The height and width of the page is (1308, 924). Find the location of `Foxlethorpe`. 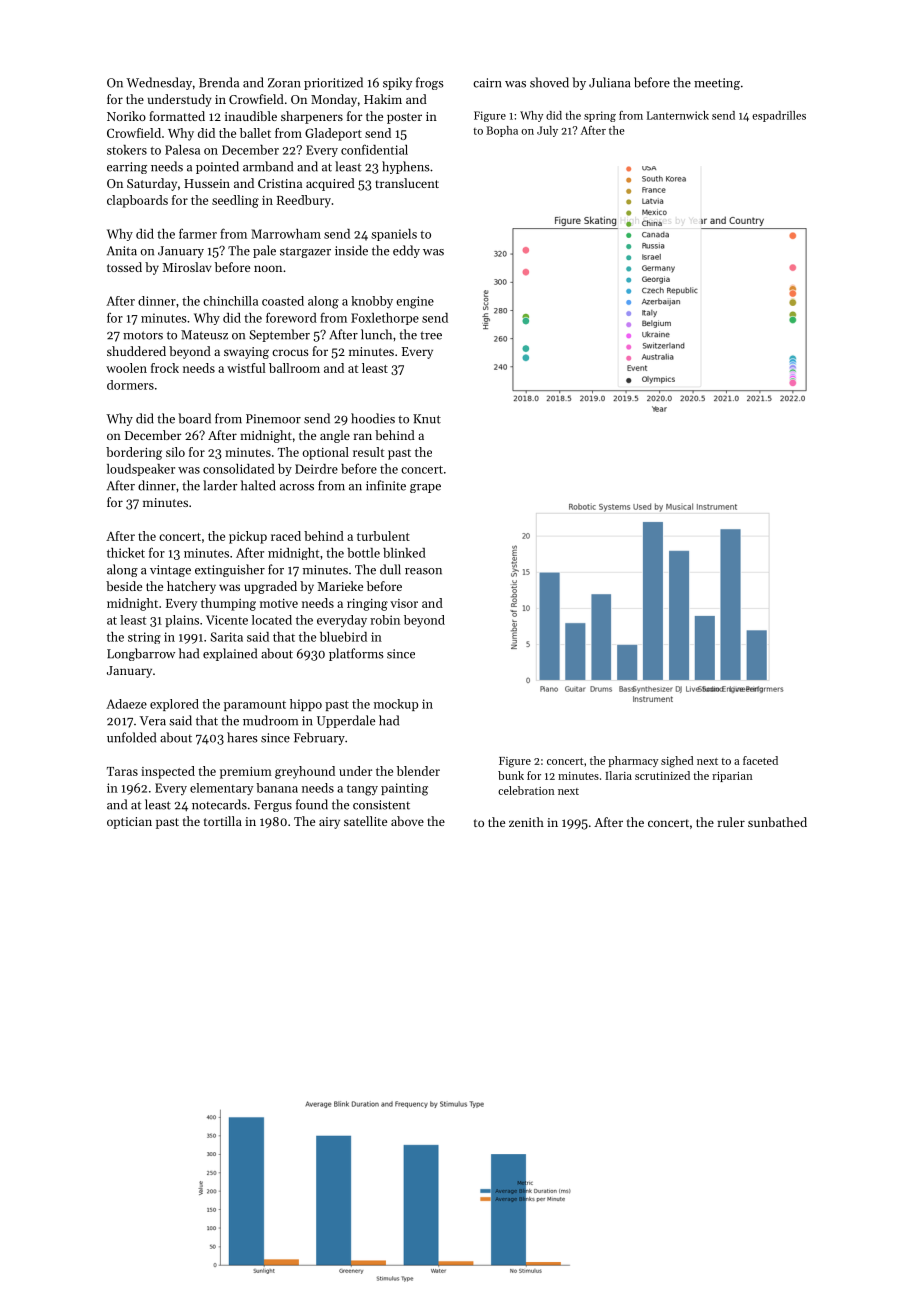

Foxlethorpe is located at coordinates (385, 319).
